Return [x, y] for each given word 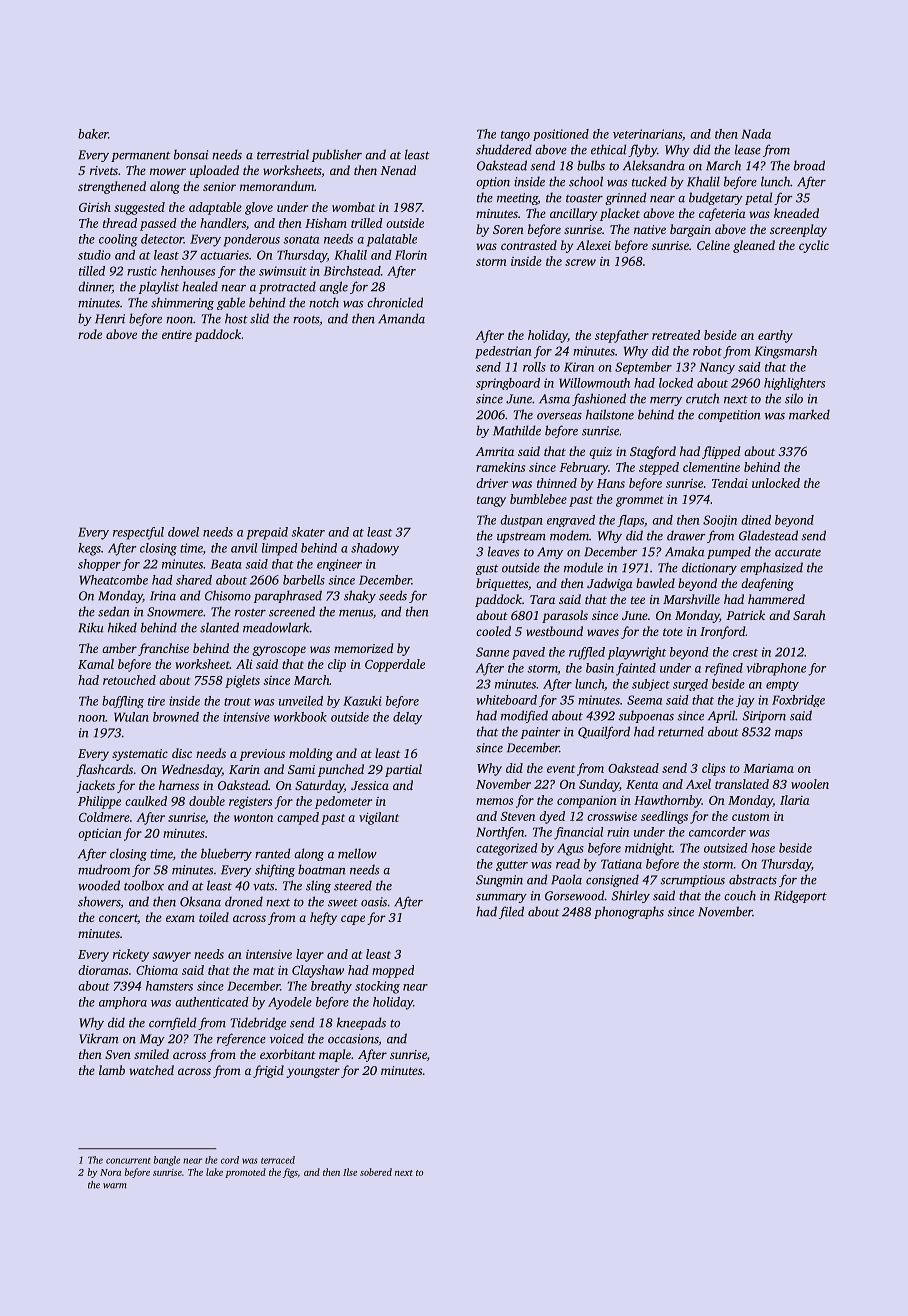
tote [673, 632]
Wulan [131, 717]
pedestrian [503, 352]
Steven [518, 816]
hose [763, 848]
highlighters [794, 384]
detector [162, 239]
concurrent [128, 1161]
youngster [313, 1072]
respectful [138, 533]
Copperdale [395, 665]
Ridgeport [800, 896]
